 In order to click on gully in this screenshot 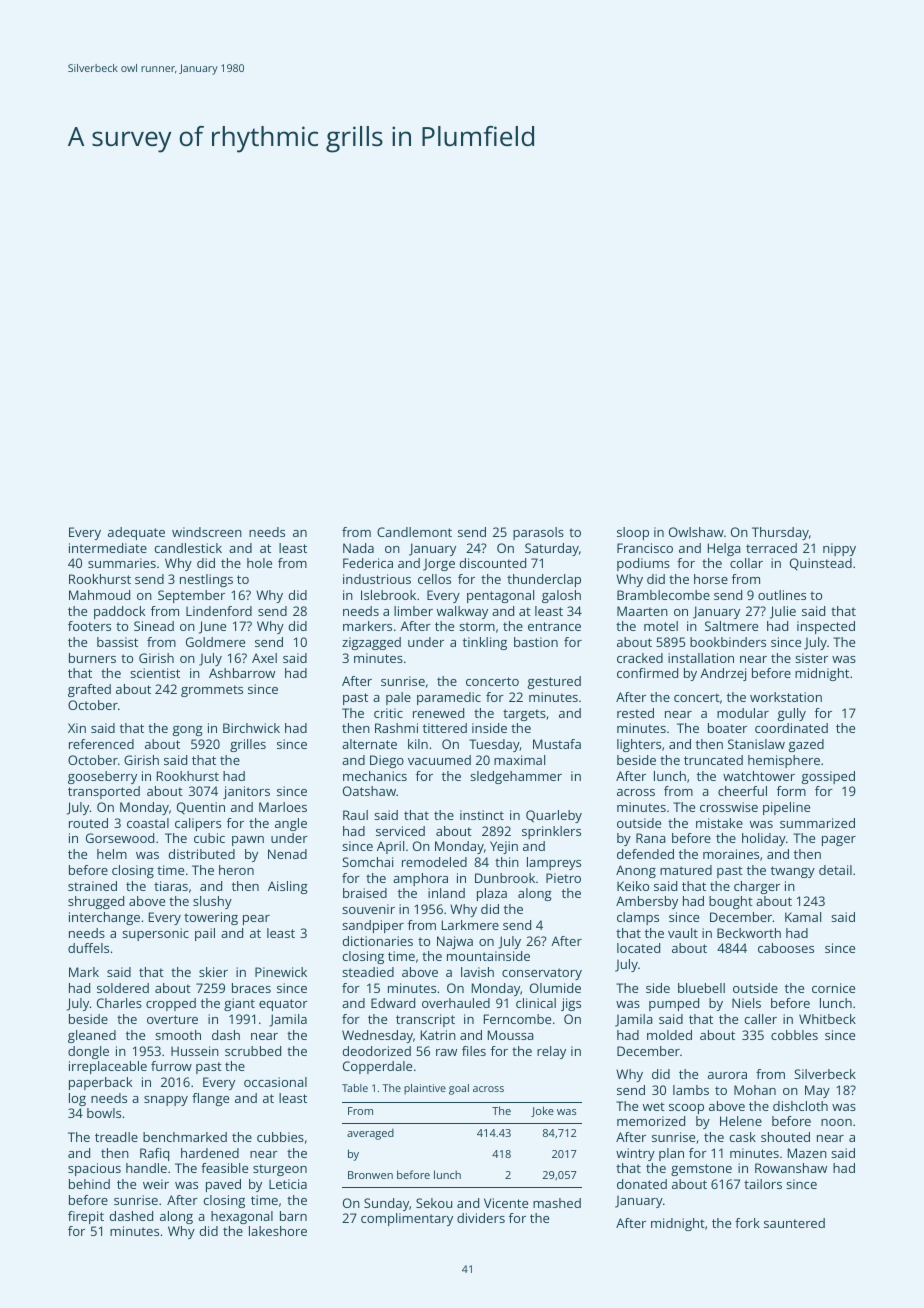, I will do `click(792, 714)`.
